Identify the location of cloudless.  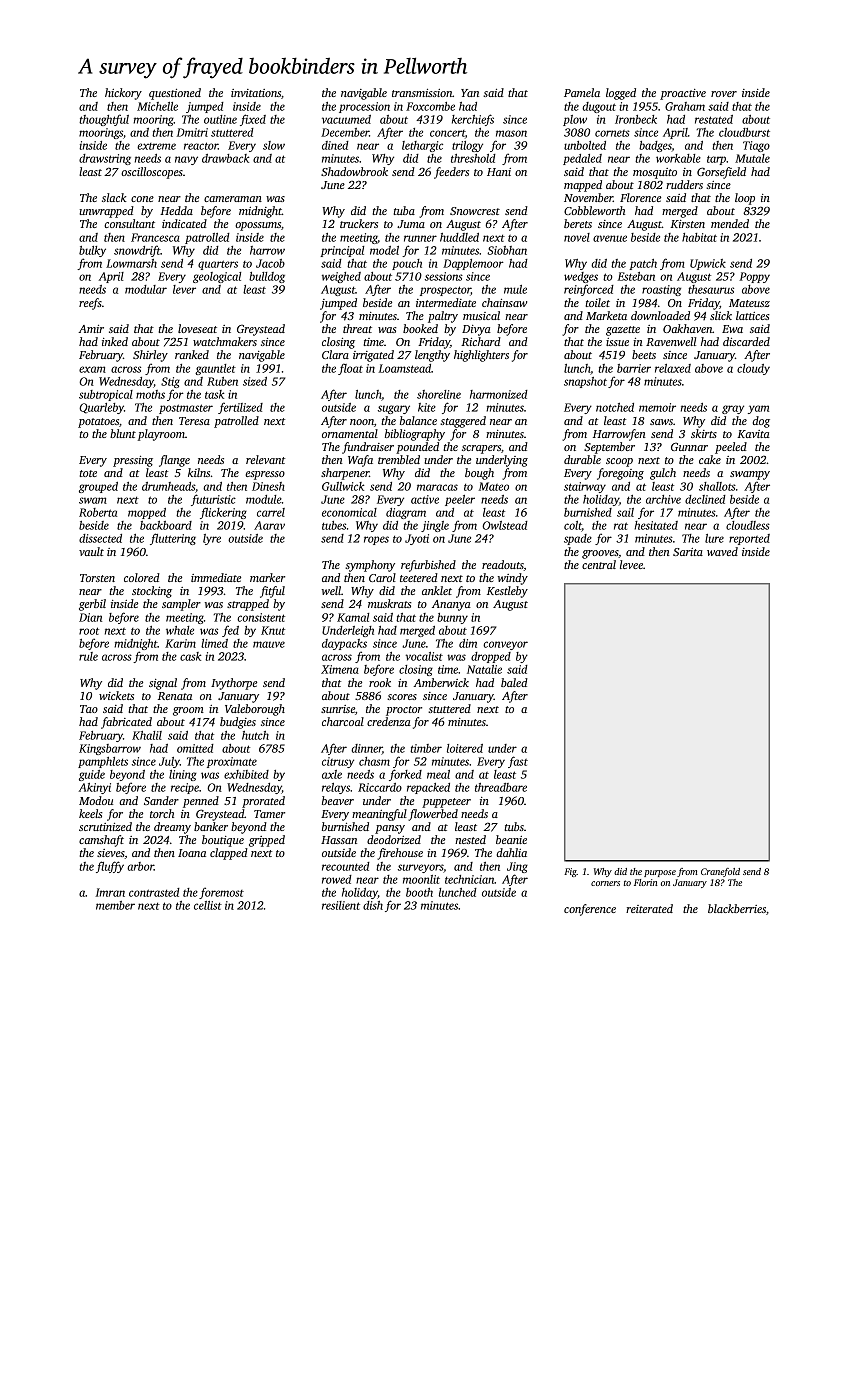
(748, 525).
